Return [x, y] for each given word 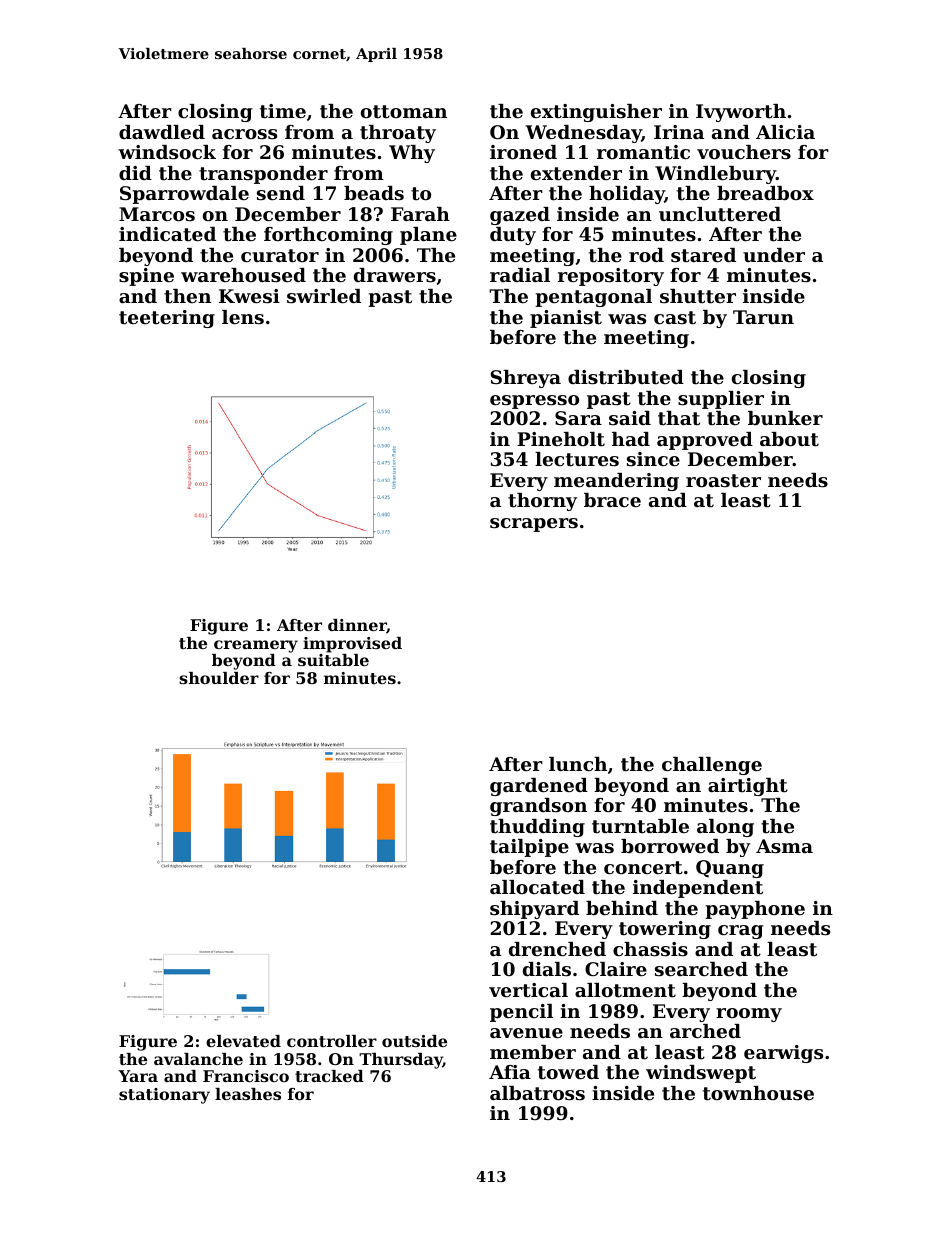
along [725, 828]
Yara [138, 1076]
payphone [755, 910]
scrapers [534, 525]
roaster [723, 481]
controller [332, 1041]
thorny [542, 502]
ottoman [404, 112]
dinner [357, 626]
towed [568, 1072]
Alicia [785, 132]
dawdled [162, 132]
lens [243, 317]
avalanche [198, 1059]
